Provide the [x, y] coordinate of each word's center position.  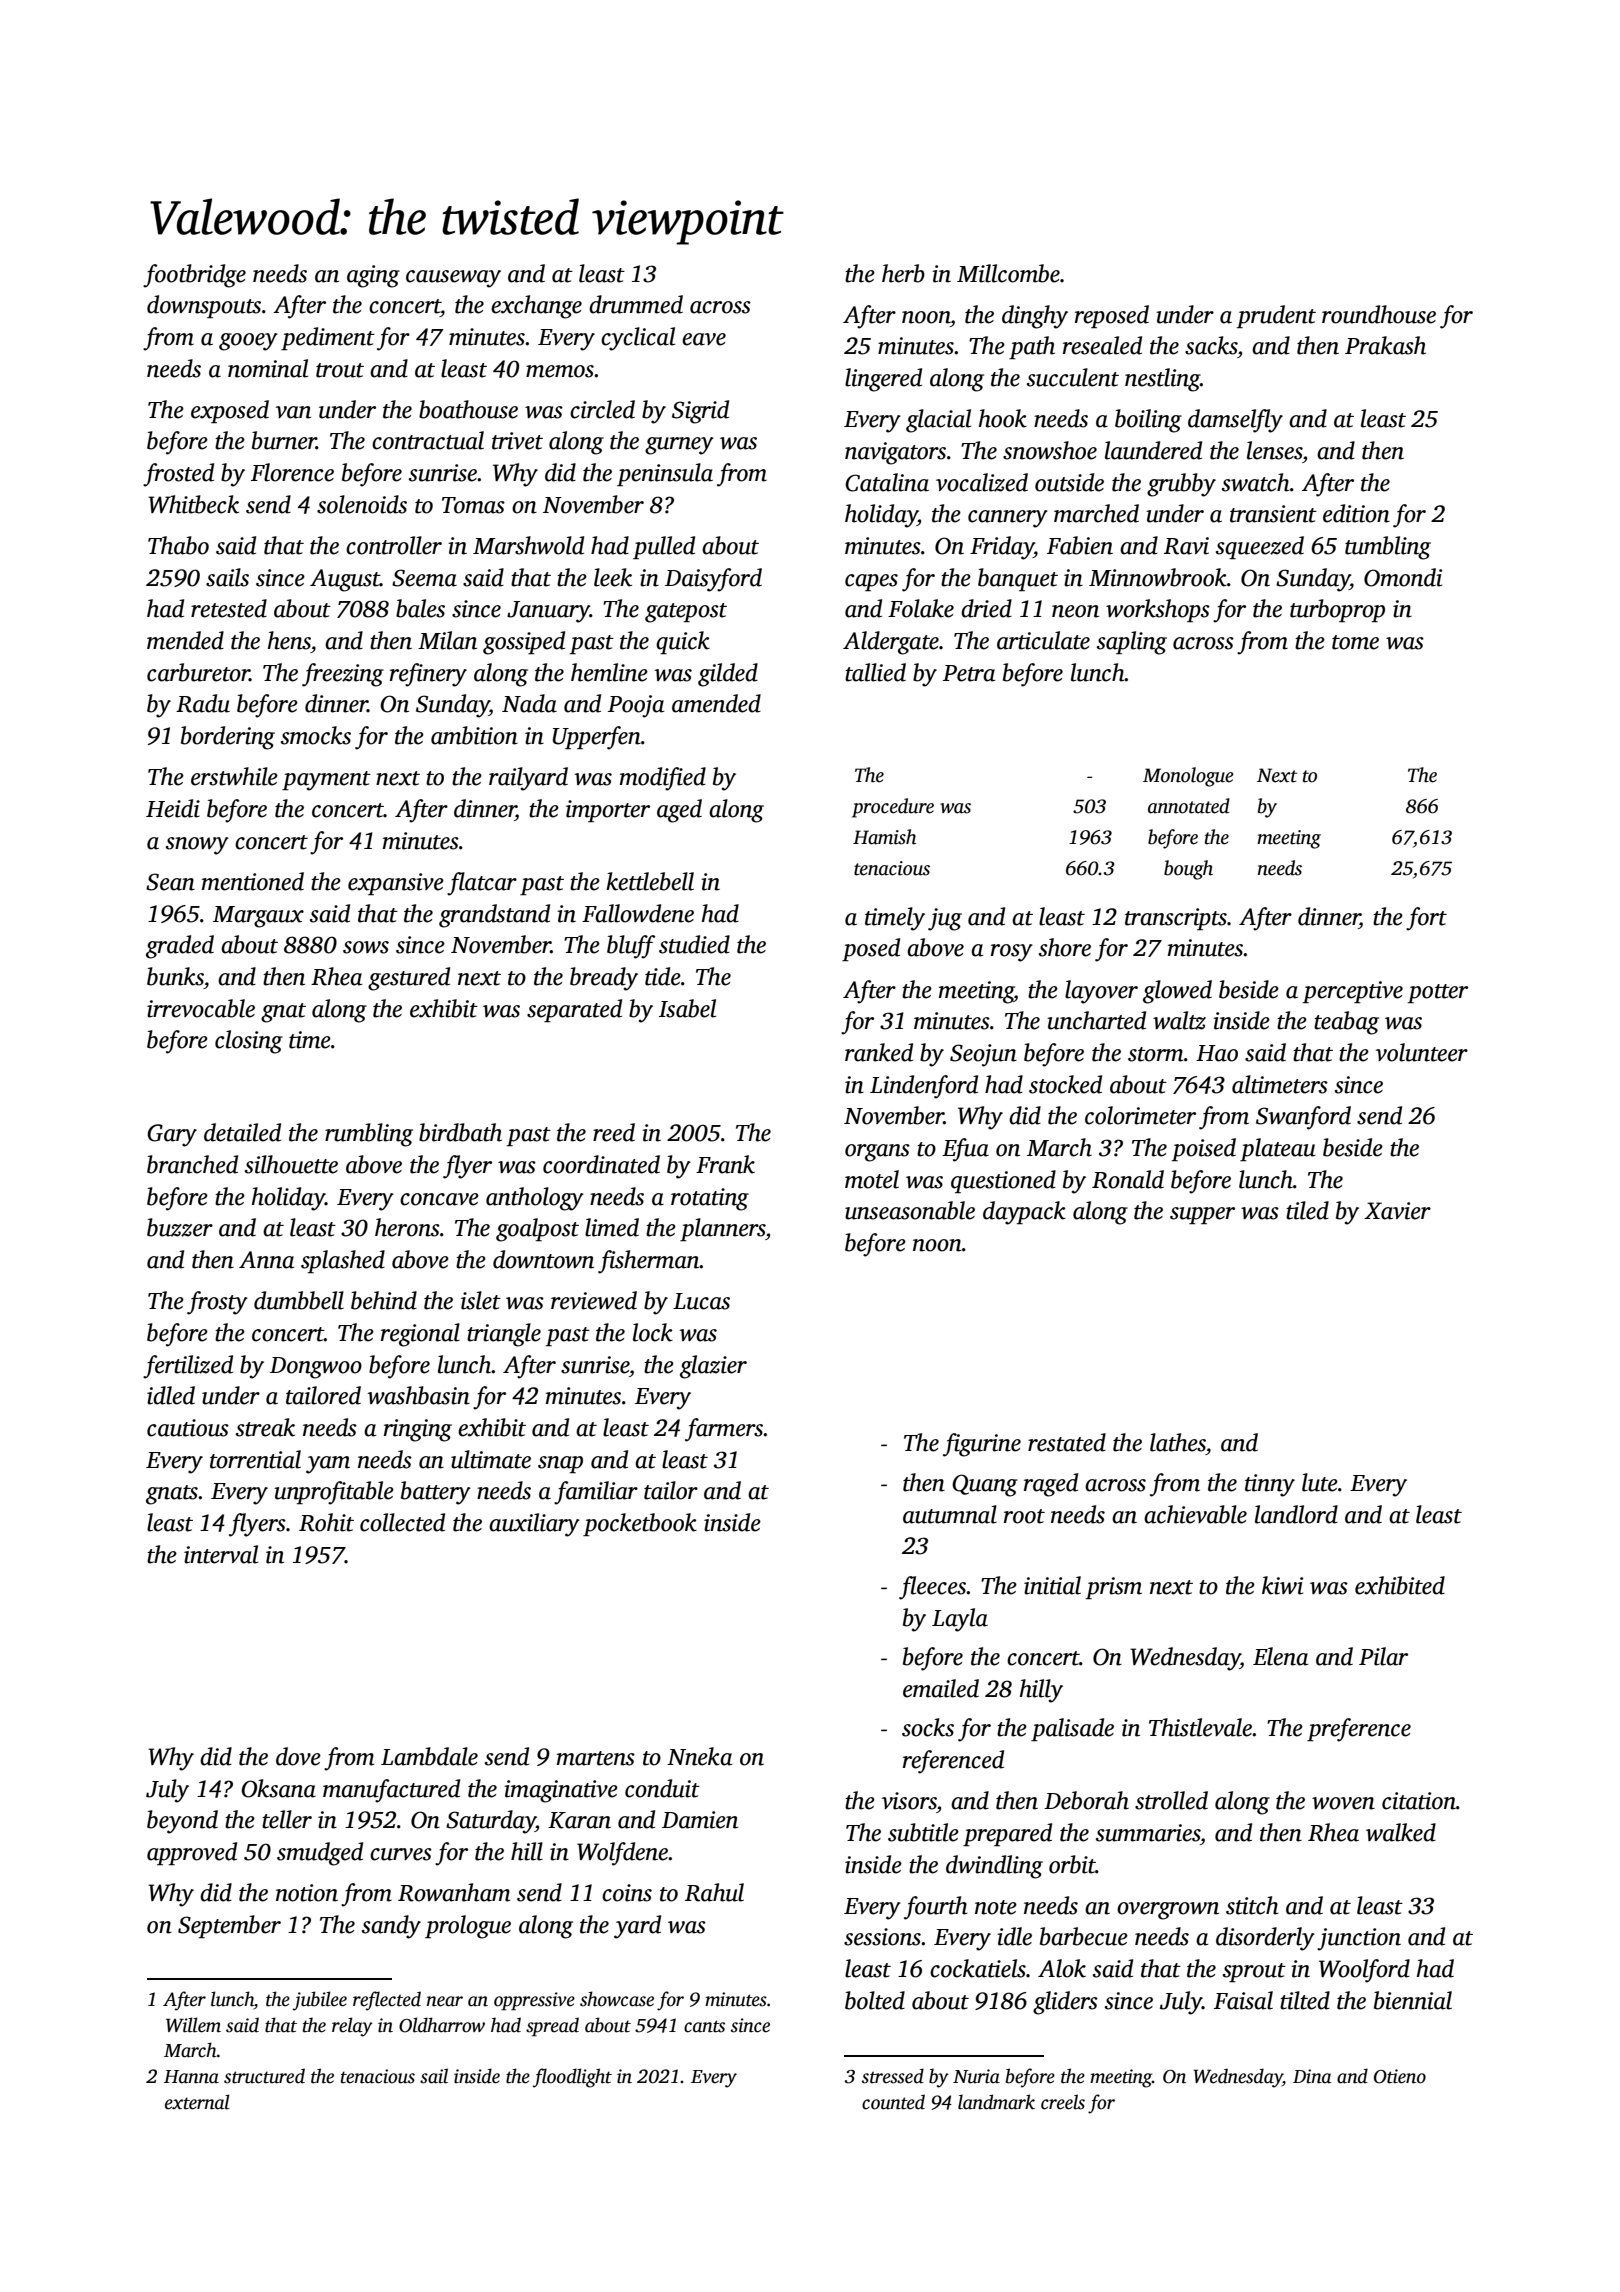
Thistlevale [1200, 1727]
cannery [1008, 519]
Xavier [1397, 1211]
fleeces [932, 1588]
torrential [255, 1459]
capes [871, 582]
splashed [343, 1261]
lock [653, 1332]
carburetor [198, 672]
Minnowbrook [1158, 577]
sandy [391, 1927]
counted [893, 2102]
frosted [178, 475]
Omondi [1403, 577]
